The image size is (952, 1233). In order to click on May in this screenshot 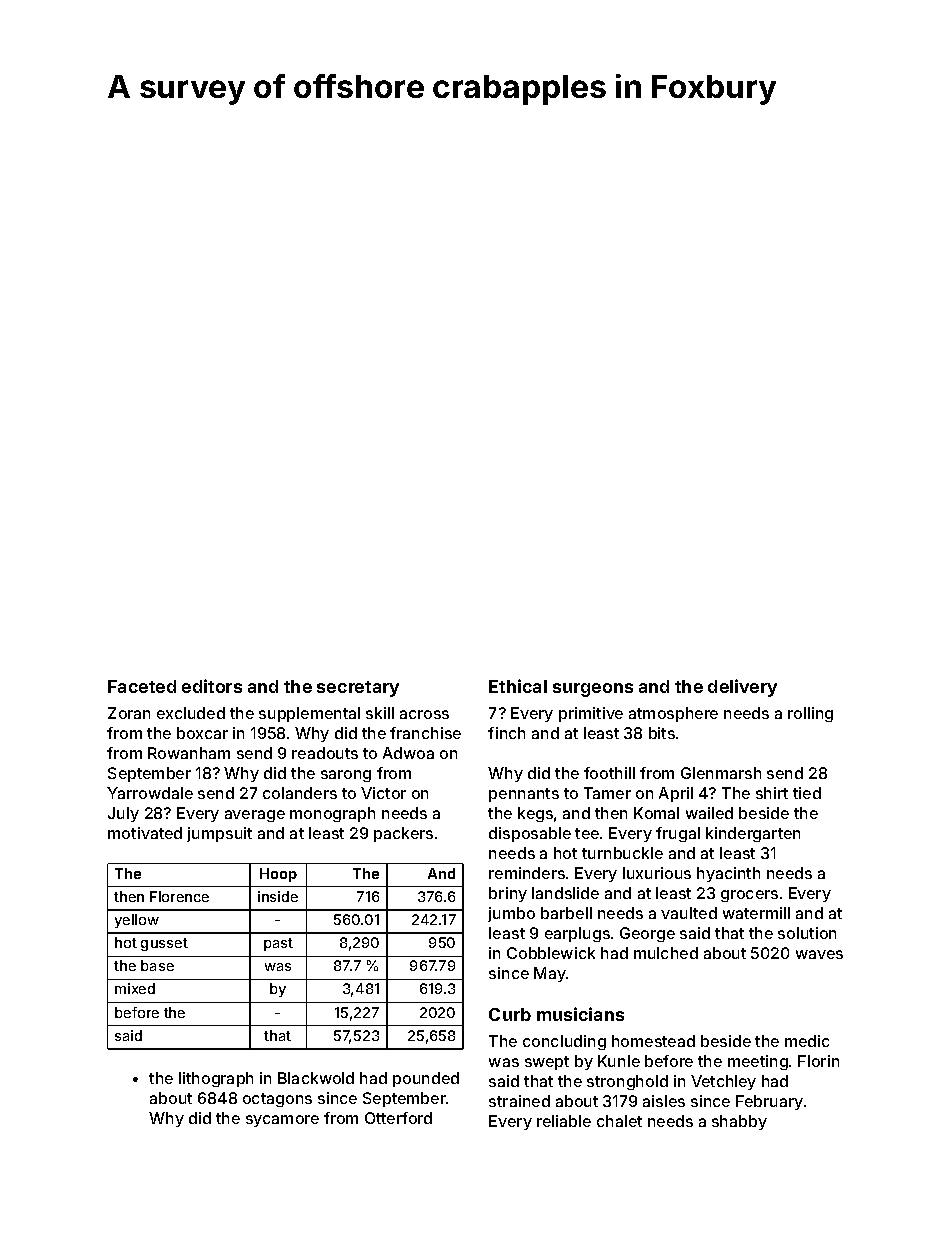, I will do `click(550, 974)`.
